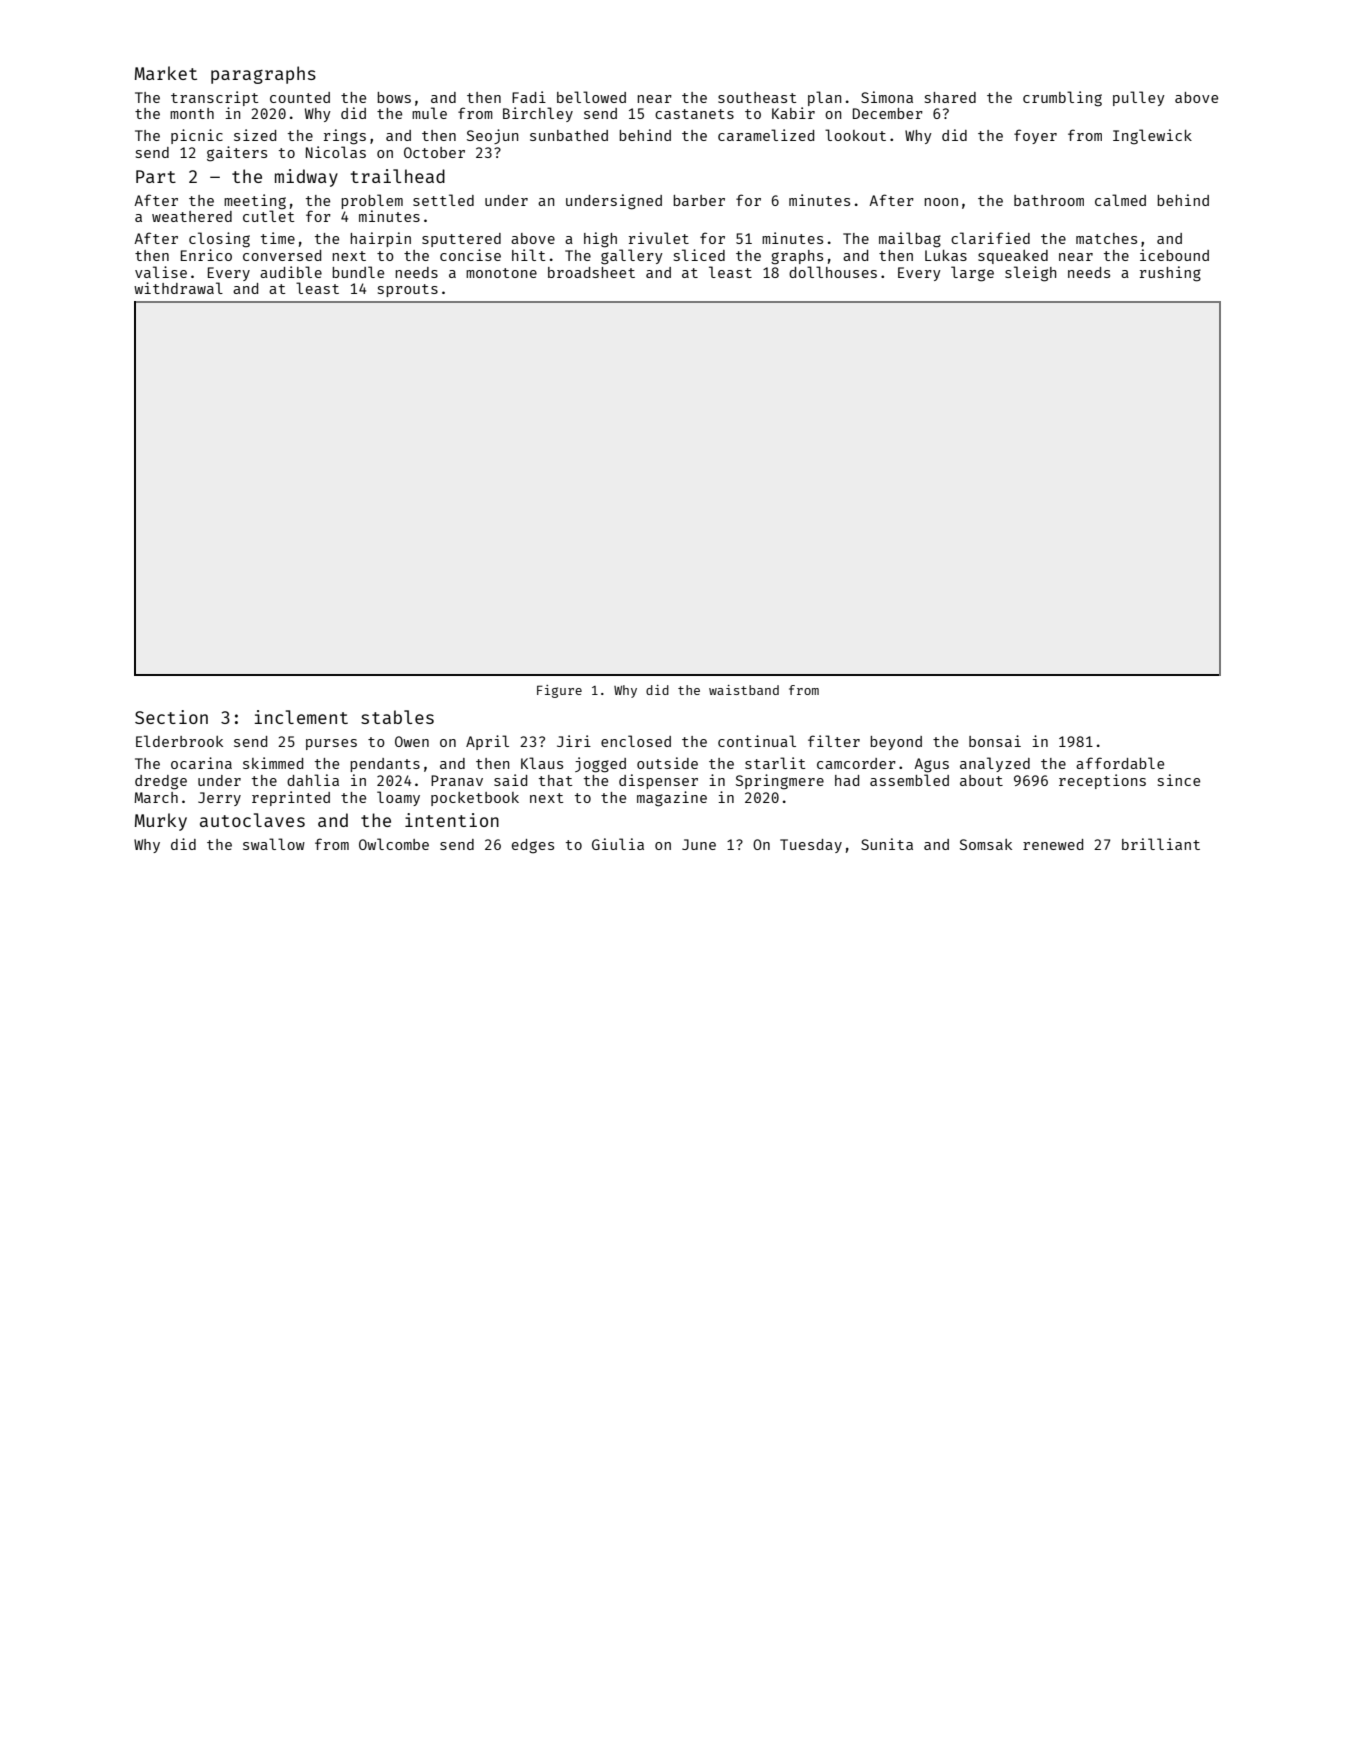 Image resolution: width=1355 pixels, height=1754 pixels. Describe the element at coordinates (1170, 274) in the image. I see `rushing` at that location.
